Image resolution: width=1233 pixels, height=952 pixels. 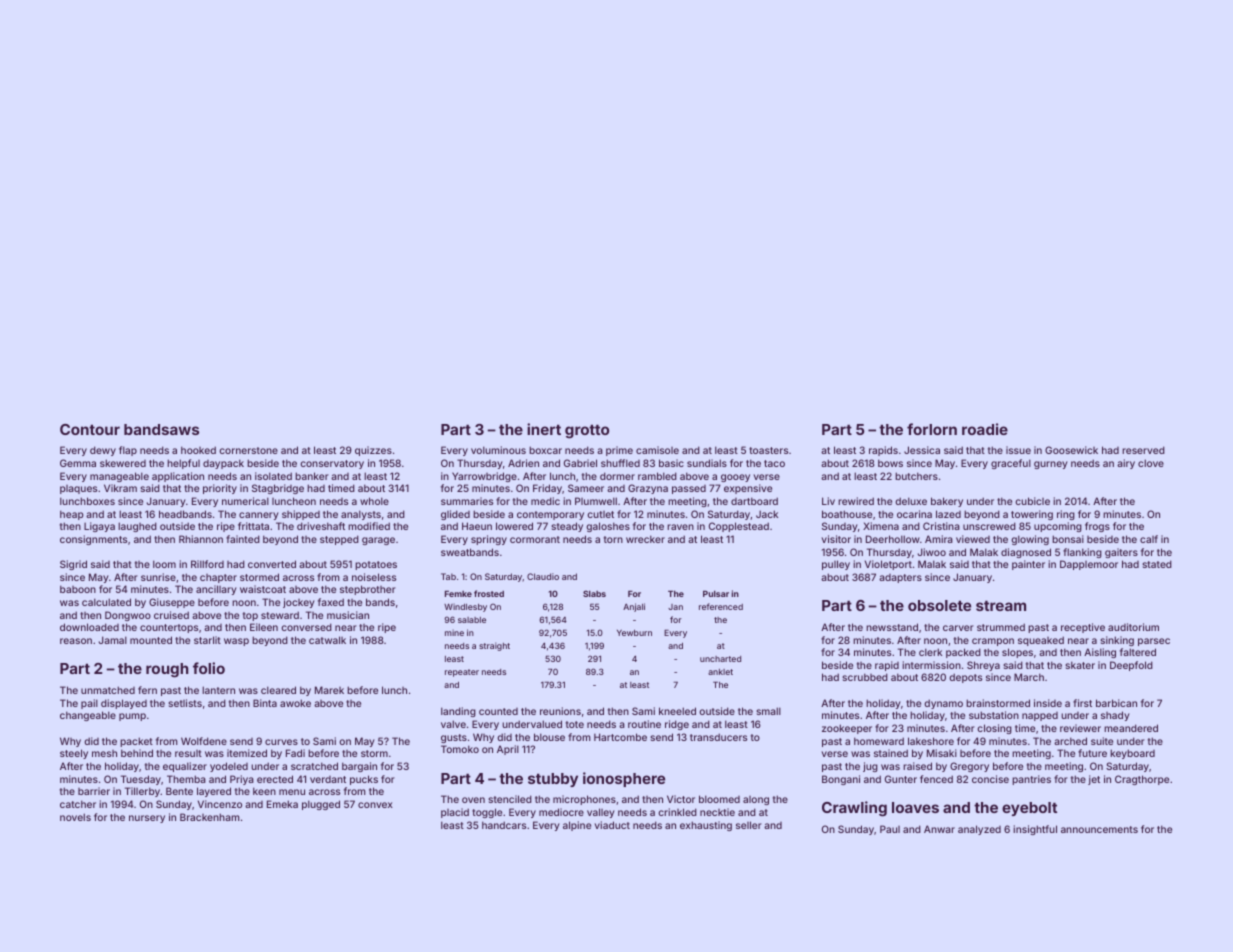 I want to click on visitor, so click(x=836, y=539).
